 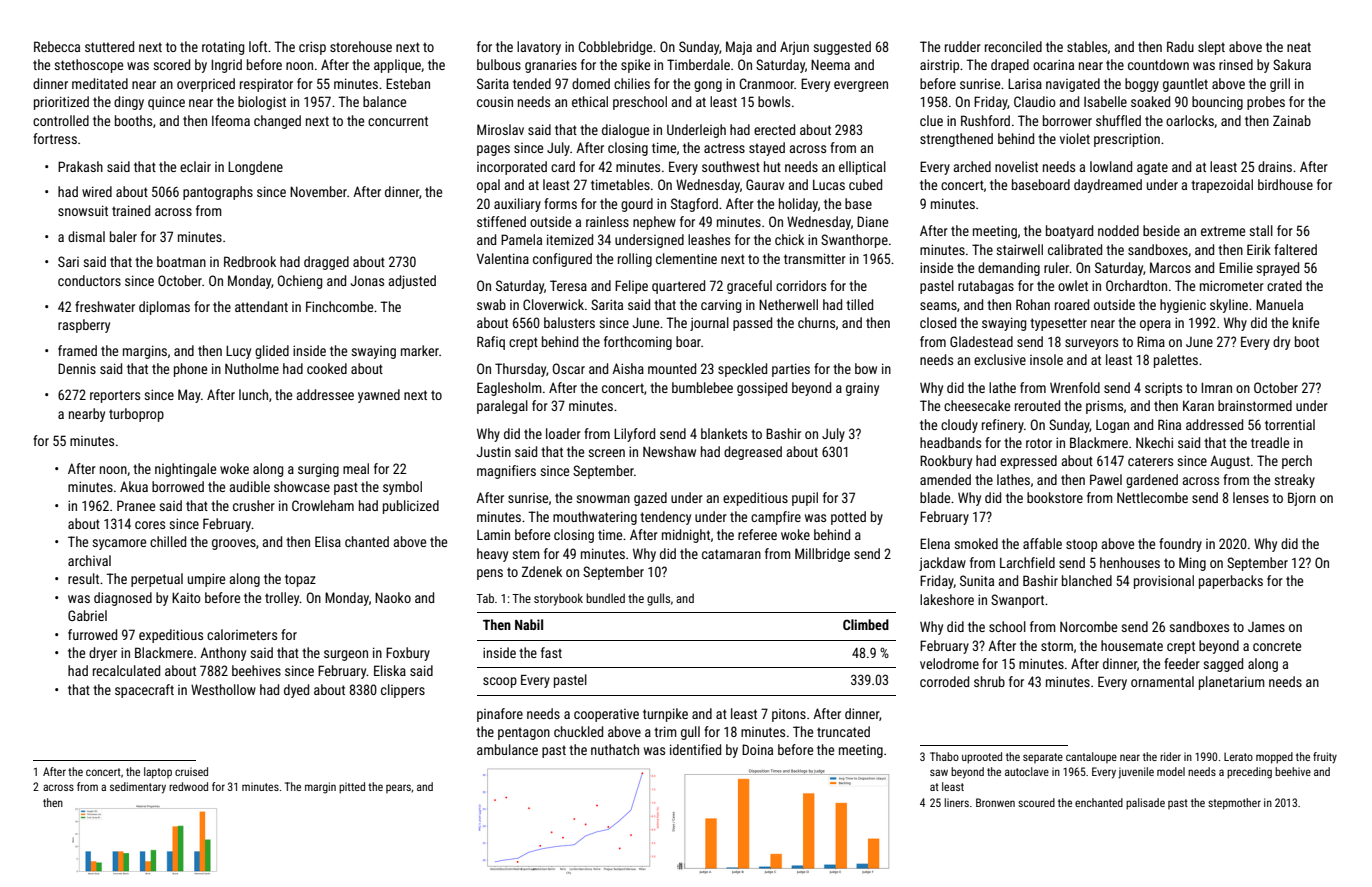 I want to click on truncated, so click(x=843, y=731).
